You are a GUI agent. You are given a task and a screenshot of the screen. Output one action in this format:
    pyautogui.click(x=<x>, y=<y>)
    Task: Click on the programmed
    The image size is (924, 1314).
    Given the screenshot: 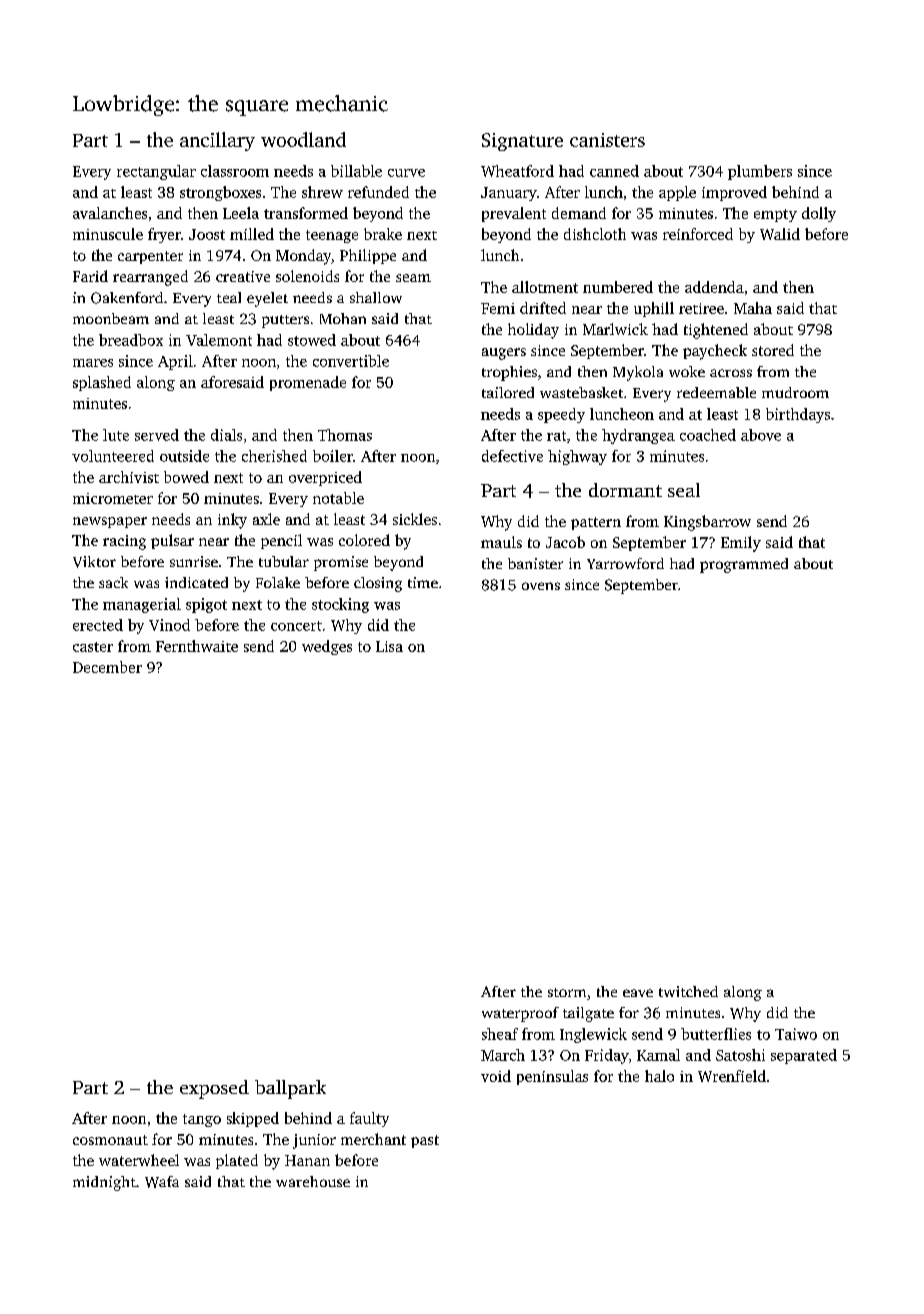 What is the action you would take?
    pyautogui.click(x=744, y=565)
